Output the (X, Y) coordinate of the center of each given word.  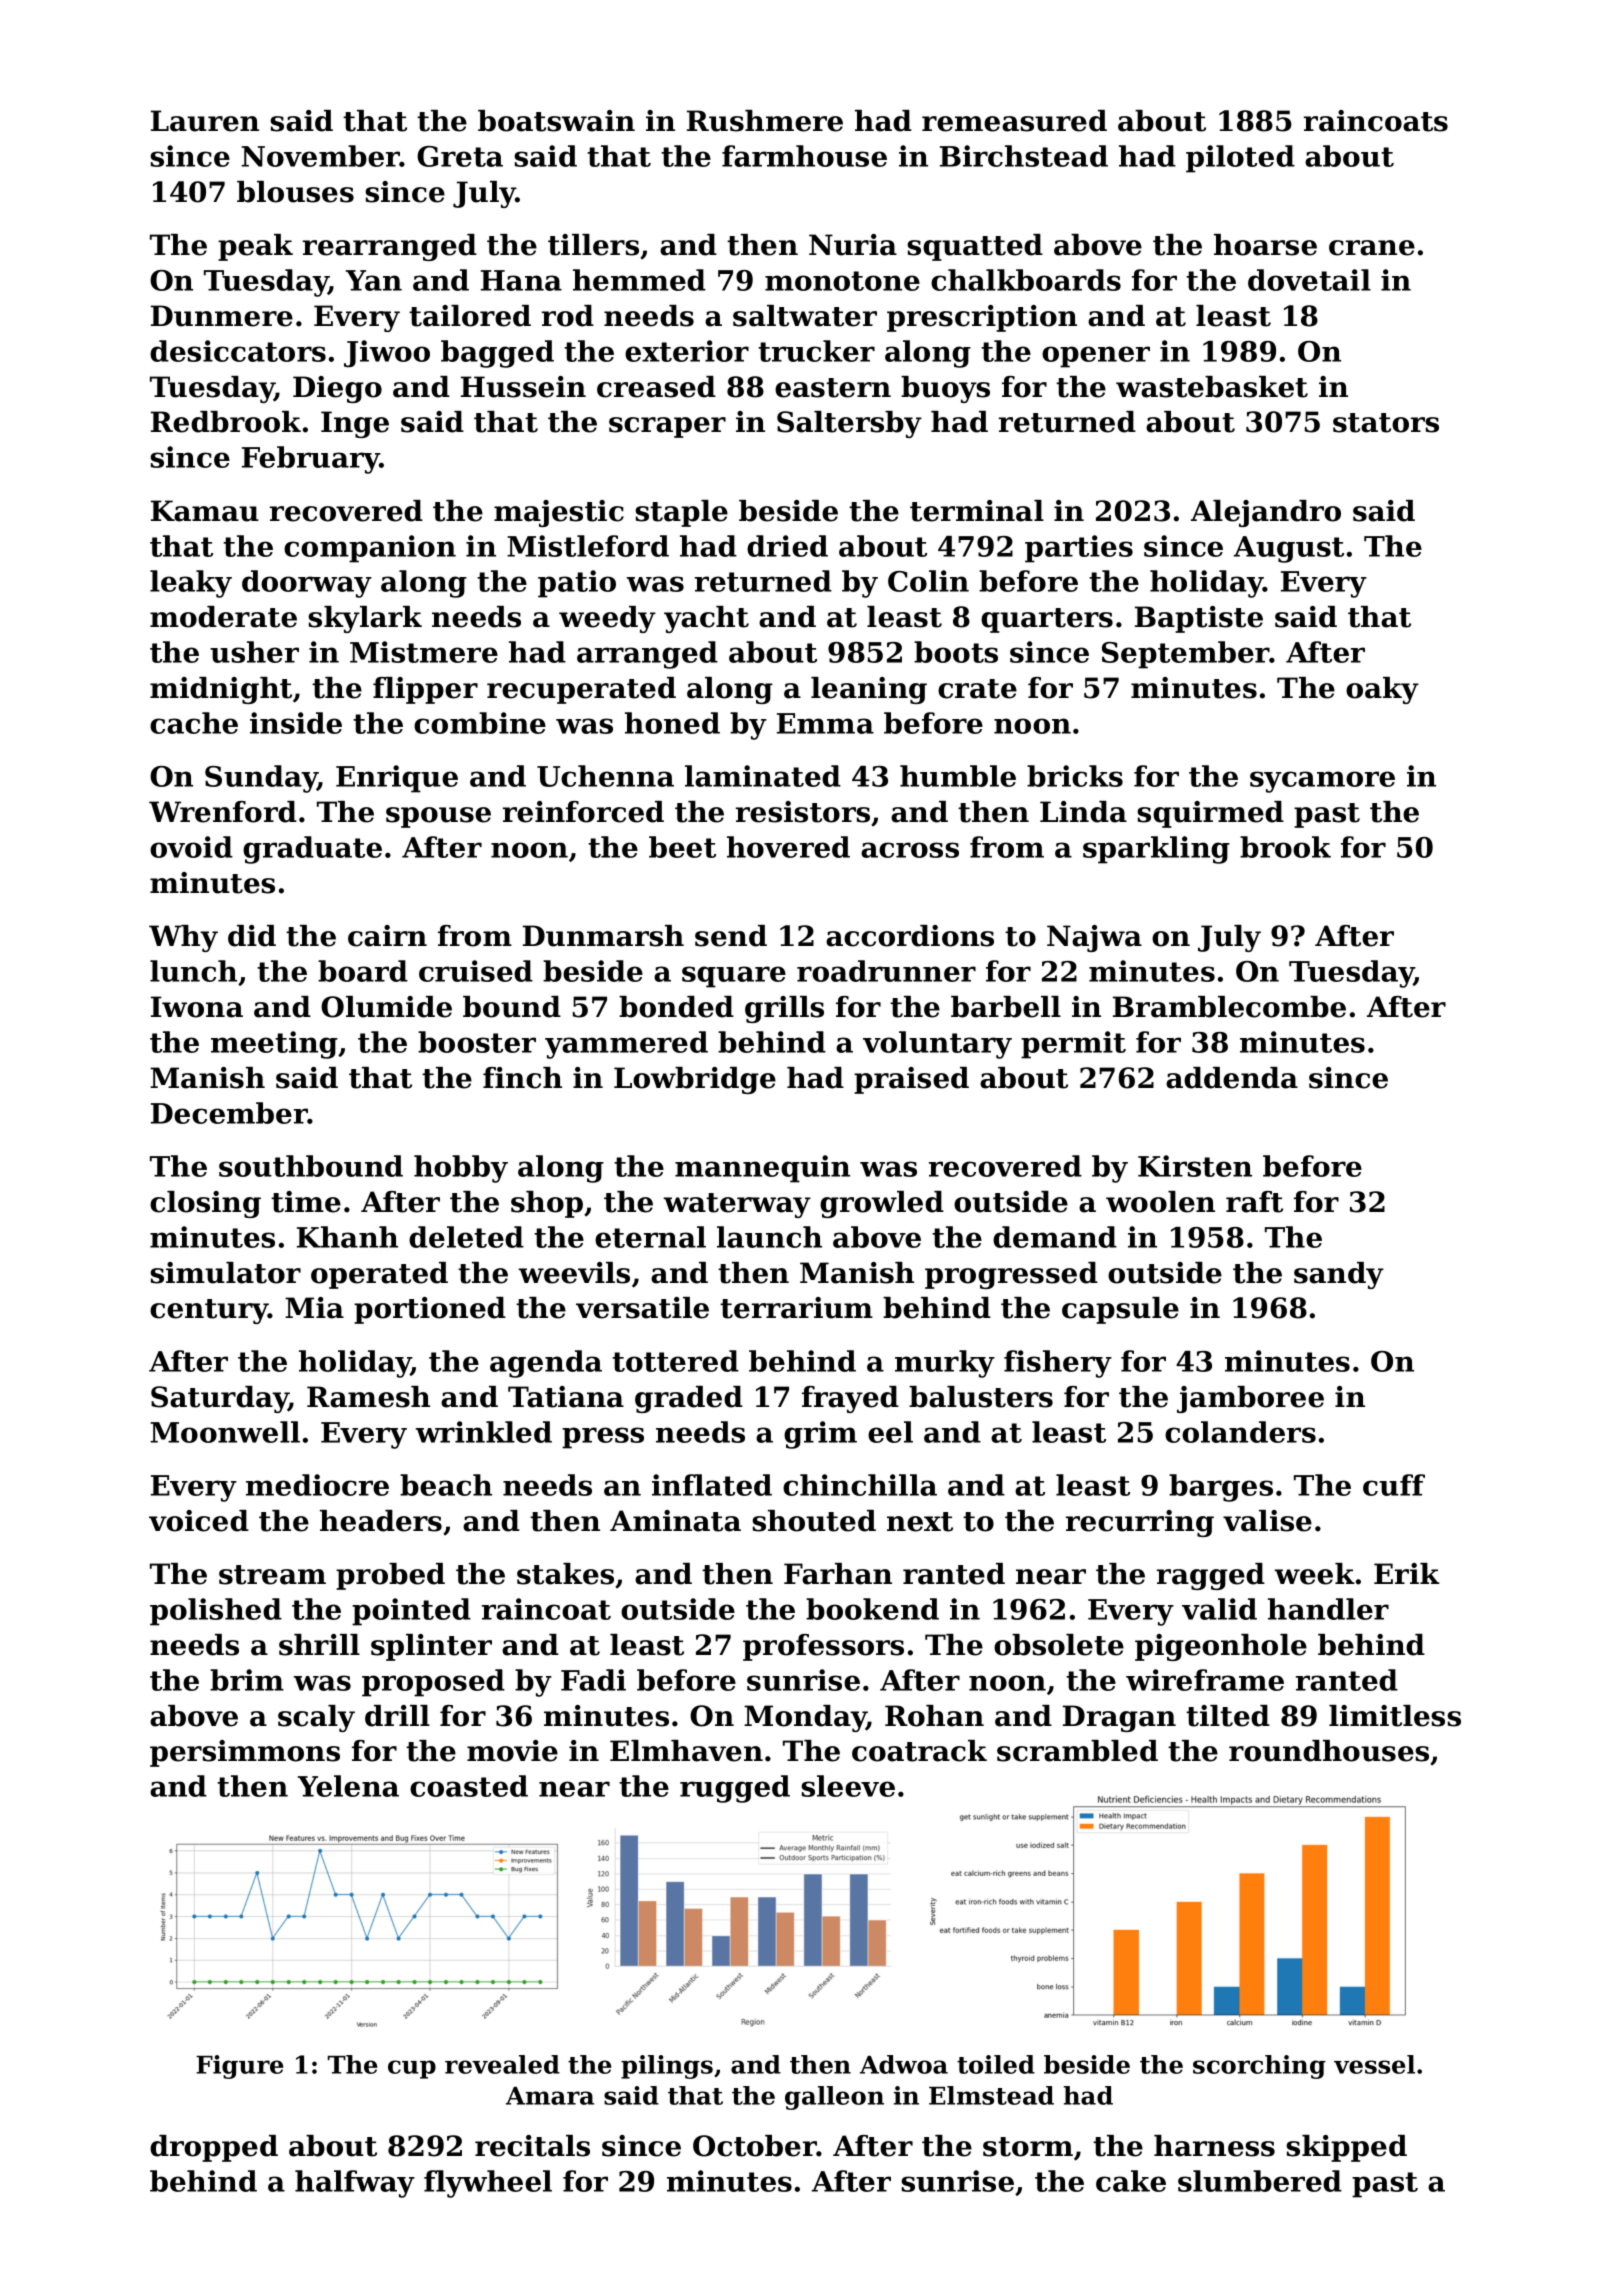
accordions (910, 936)
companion (370, 549)
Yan (374, 280)
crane (1372, 248)
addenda (1232, 1078)
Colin (928, 581)
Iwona (197, 1007)
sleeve (848, 1786)
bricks (1075, 776)
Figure (239, 2067)
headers (381, 1521)
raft (1254, 1202)
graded (689, 1399)
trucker (816, 351)
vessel (1374, 2064)
